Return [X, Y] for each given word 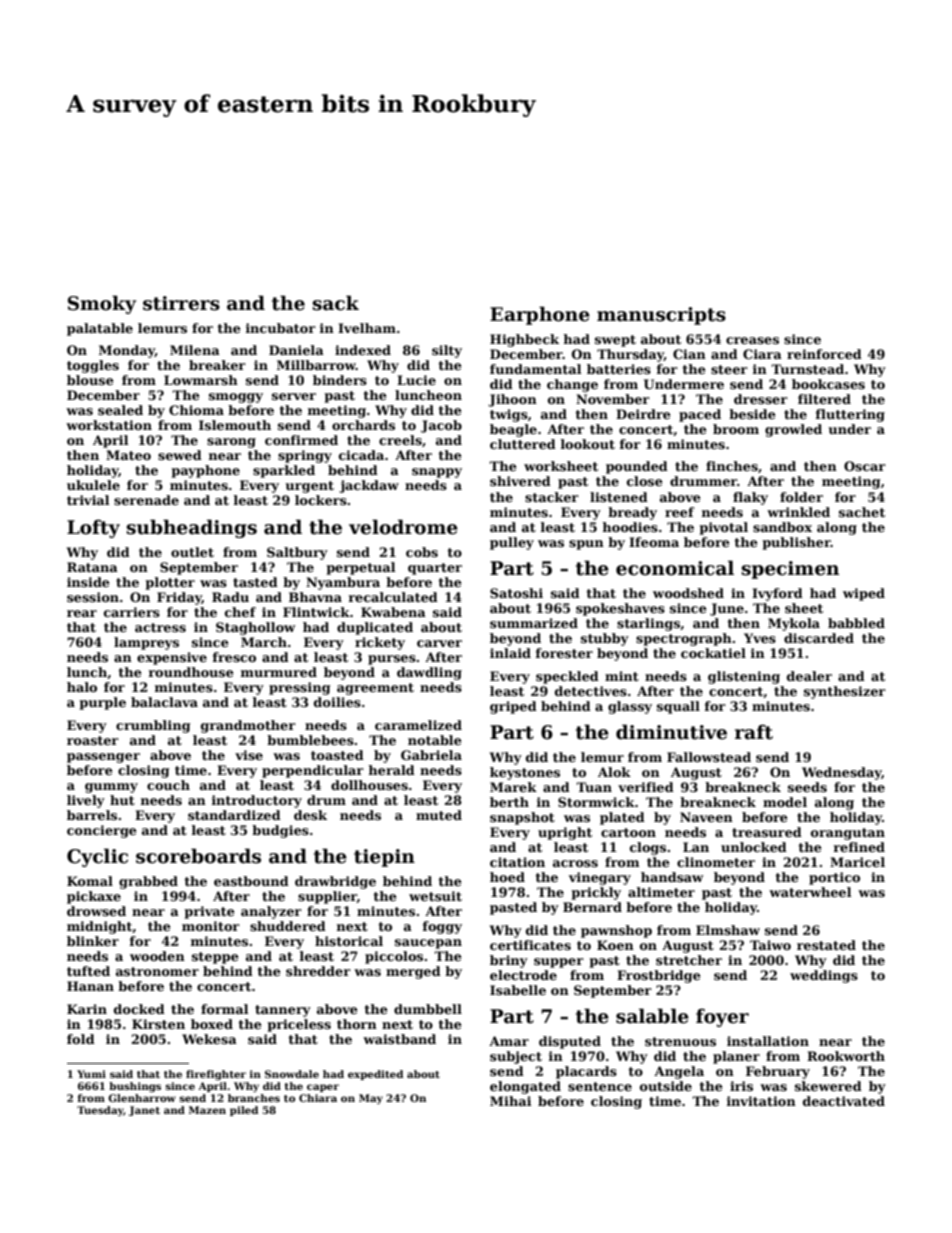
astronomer [157, 971]
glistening [744, 677]
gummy [111, 788]
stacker [552, 497]
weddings [824, 976]
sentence [600, 1086]
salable [652, 1016]
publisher [796, 543]
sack [335, 303]
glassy [630, 707]
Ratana [92, 567]
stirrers [181, 303]
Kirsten [158, 1024]
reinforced [824, 354]
